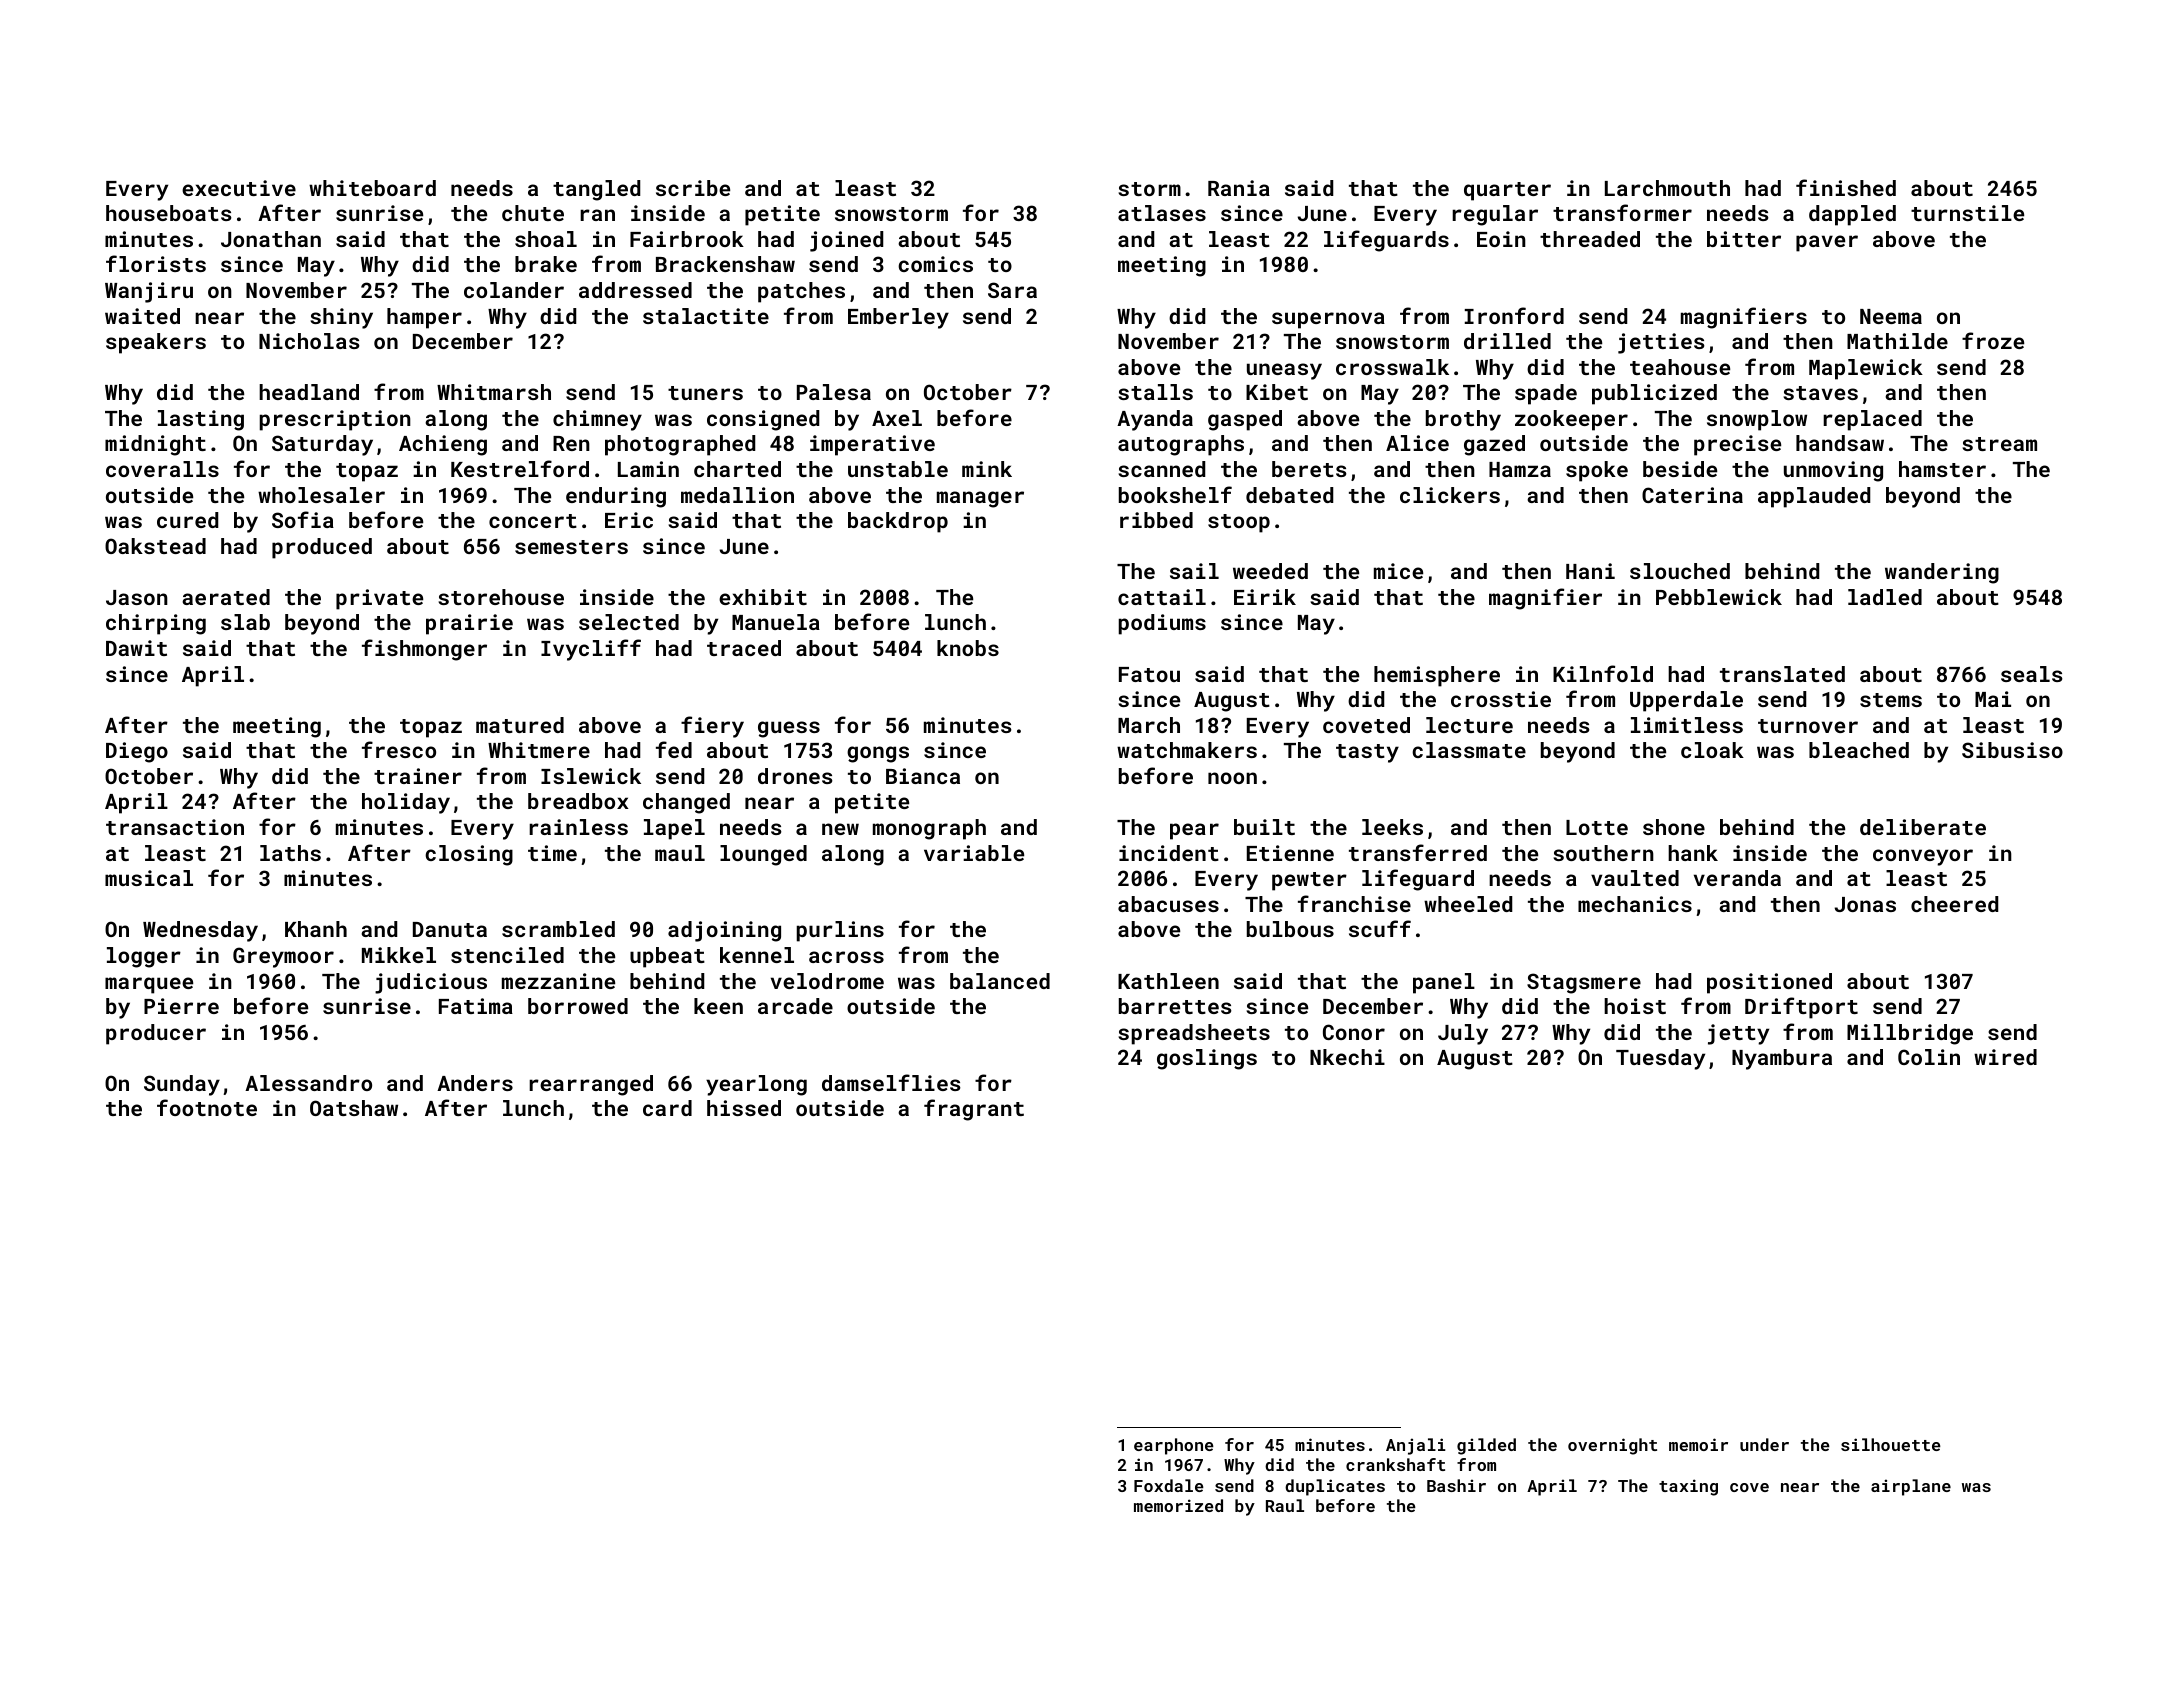 This document has width=2178, height=1683. What do you see at coordinates (1872, 420) in the document?
I see `replaced` at bounding box center [1872, 420].
